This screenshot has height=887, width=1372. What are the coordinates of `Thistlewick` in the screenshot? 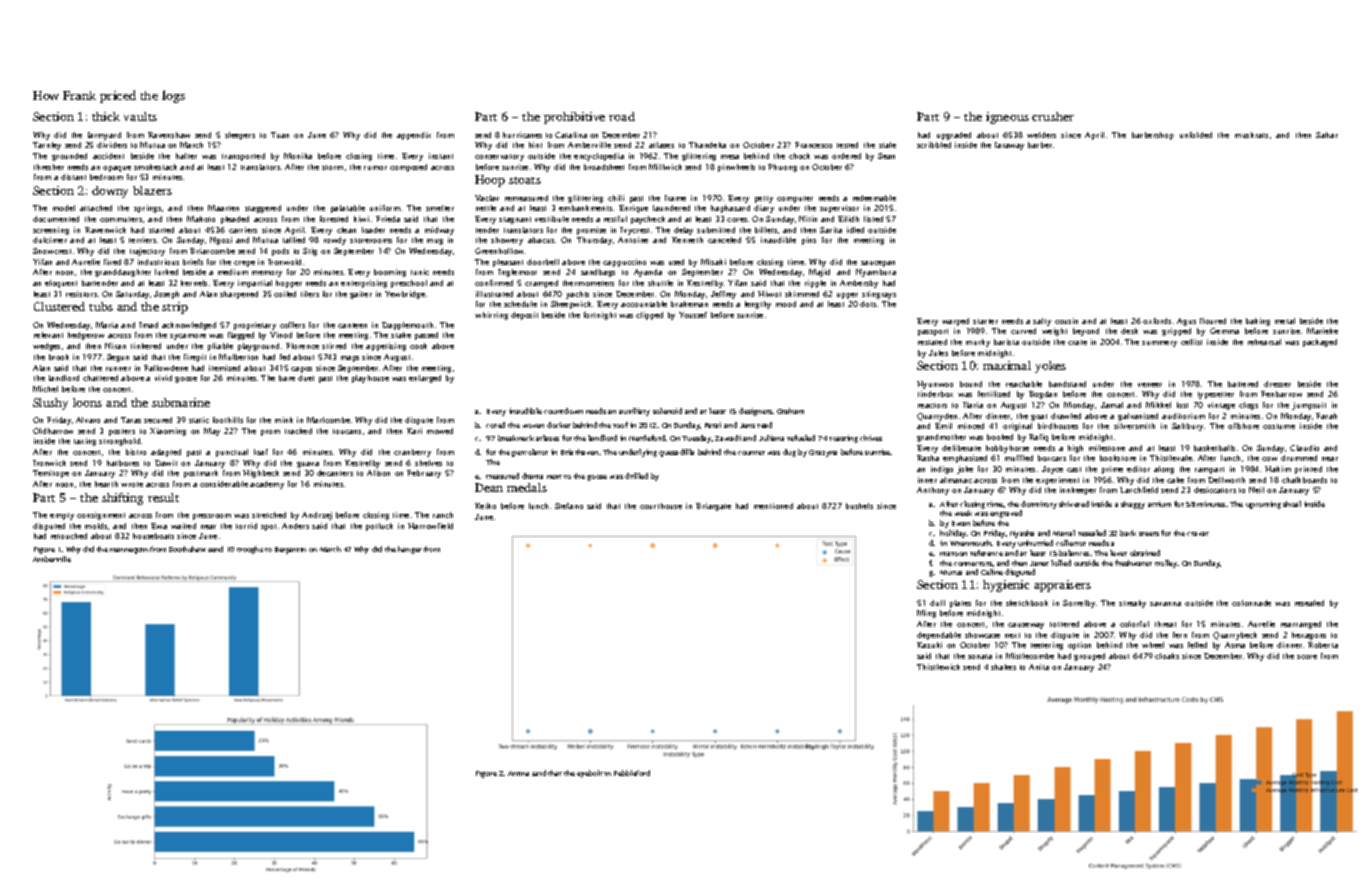 It's located at (938, 667).
